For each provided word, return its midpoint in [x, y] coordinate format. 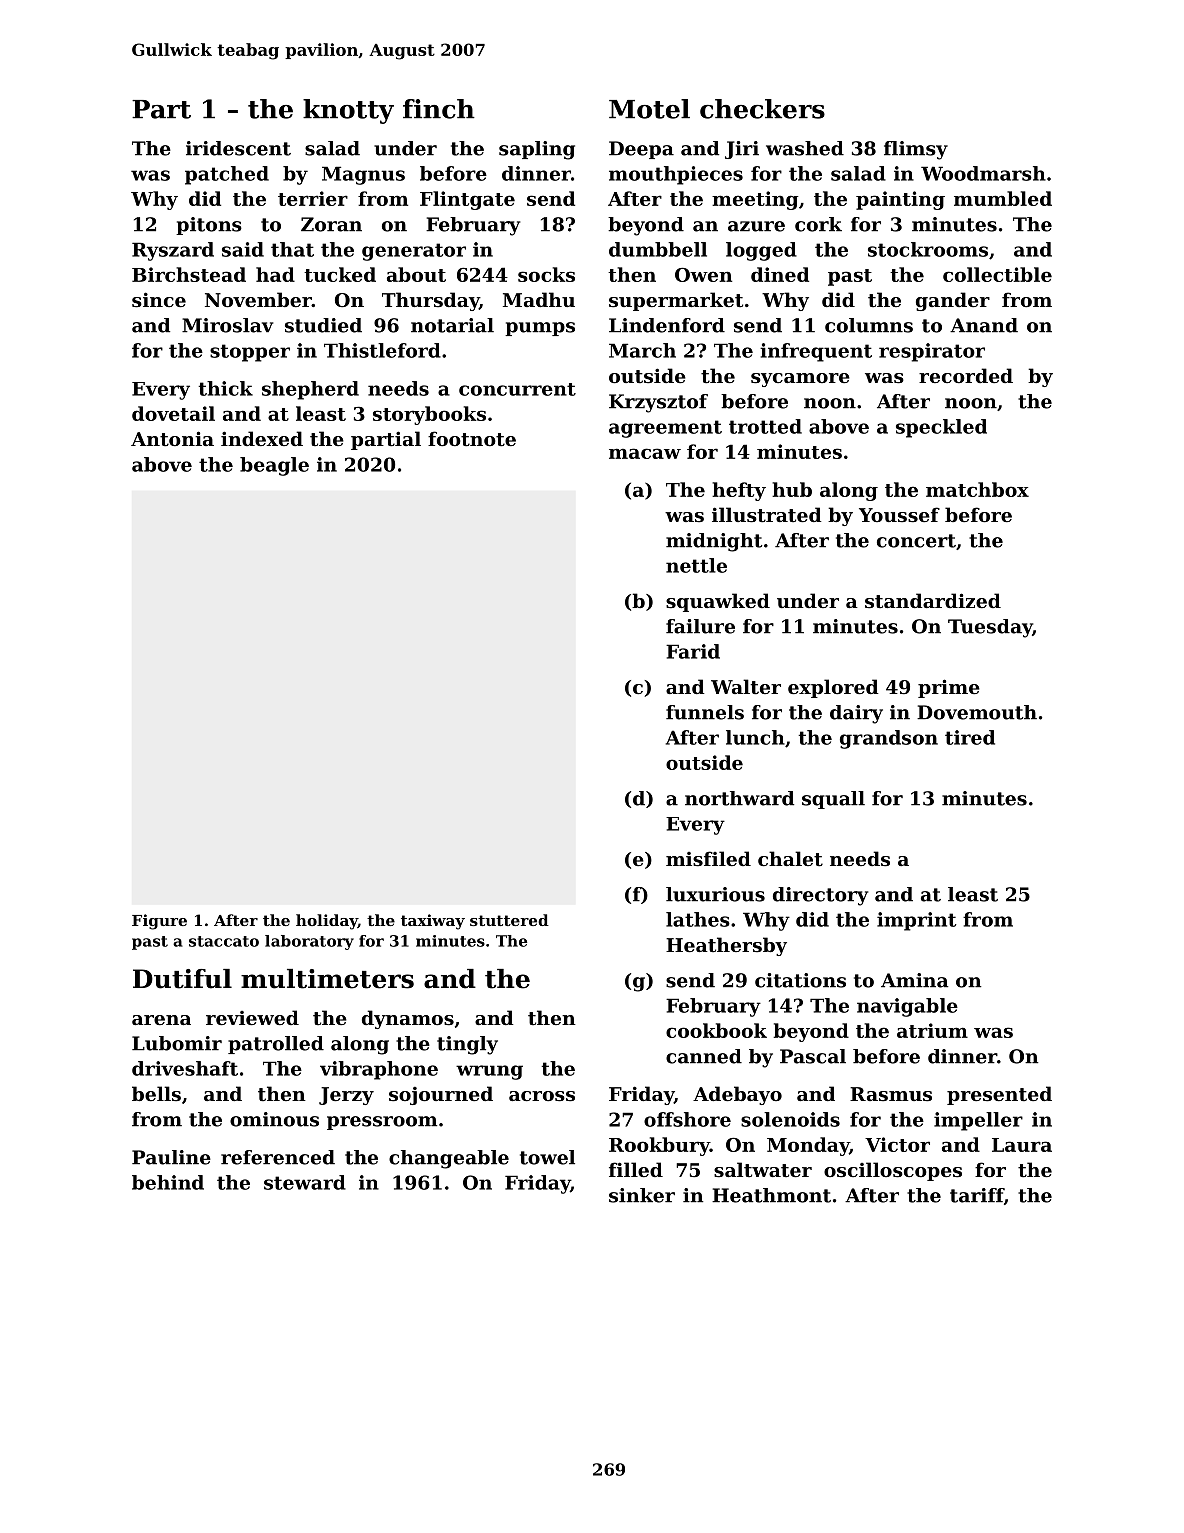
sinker [642, 1195]
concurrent [517, 389]
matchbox [977, 489]
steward [305, 1182]
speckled [941, 428]
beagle [274, 466]
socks [546, 274]
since [159, 300]
